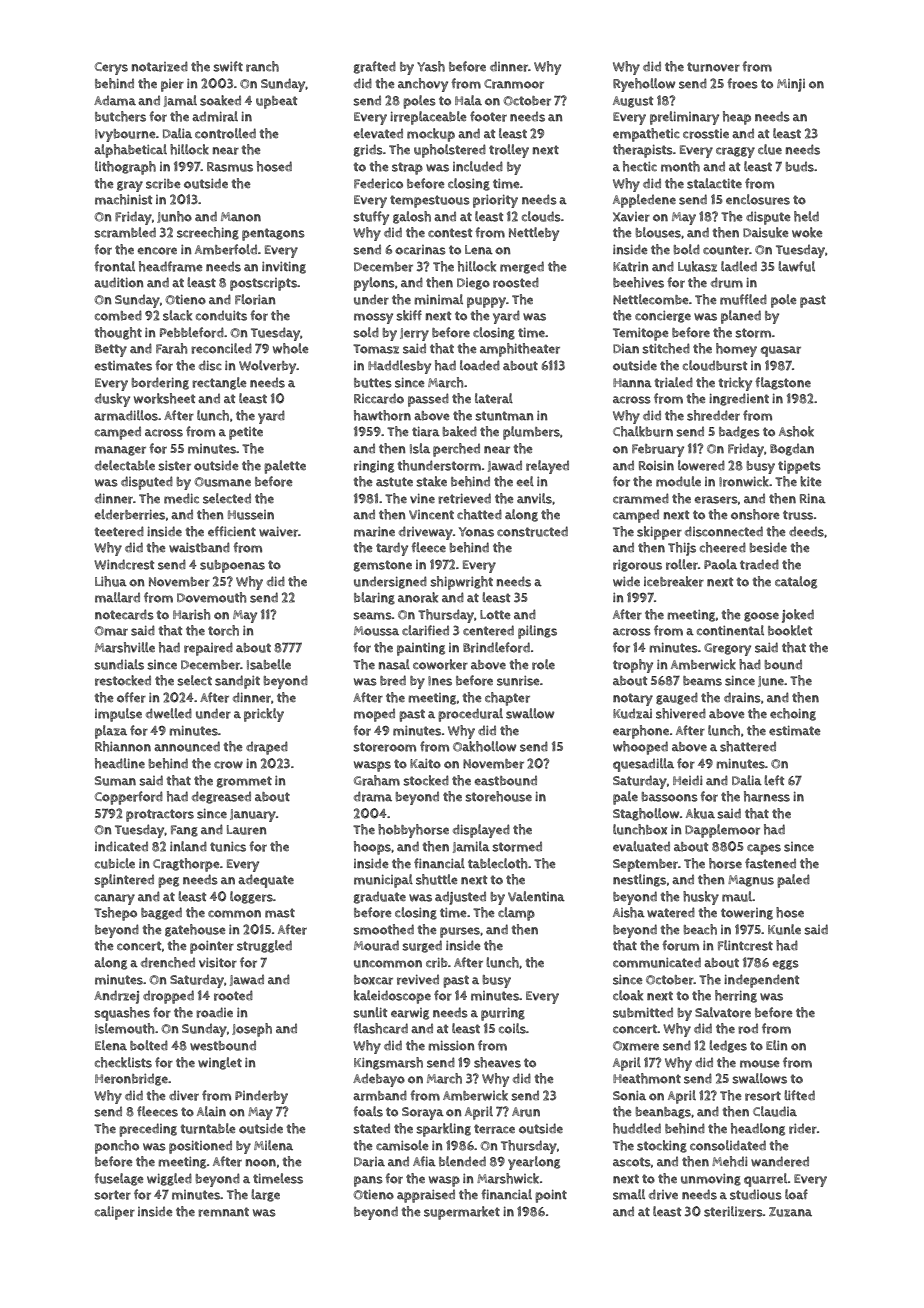  I want to click on bold, so click(687, 249).
